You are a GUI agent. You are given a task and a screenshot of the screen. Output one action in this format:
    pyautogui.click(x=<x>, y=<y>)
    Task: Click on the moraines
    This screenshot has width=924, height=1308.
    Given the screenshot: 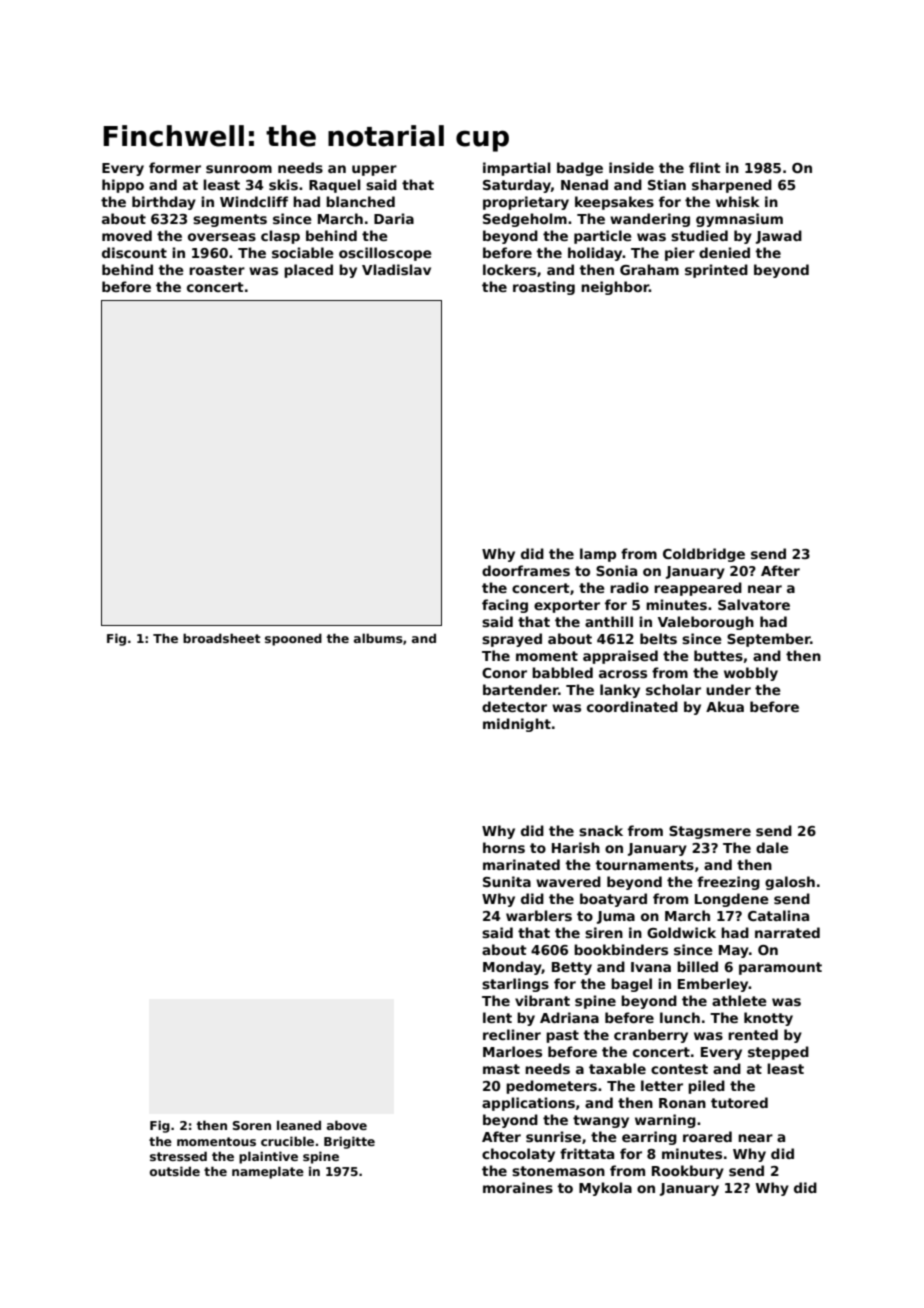 What is the action you would take?
    pyautogui.click(x=518, y=1187)
